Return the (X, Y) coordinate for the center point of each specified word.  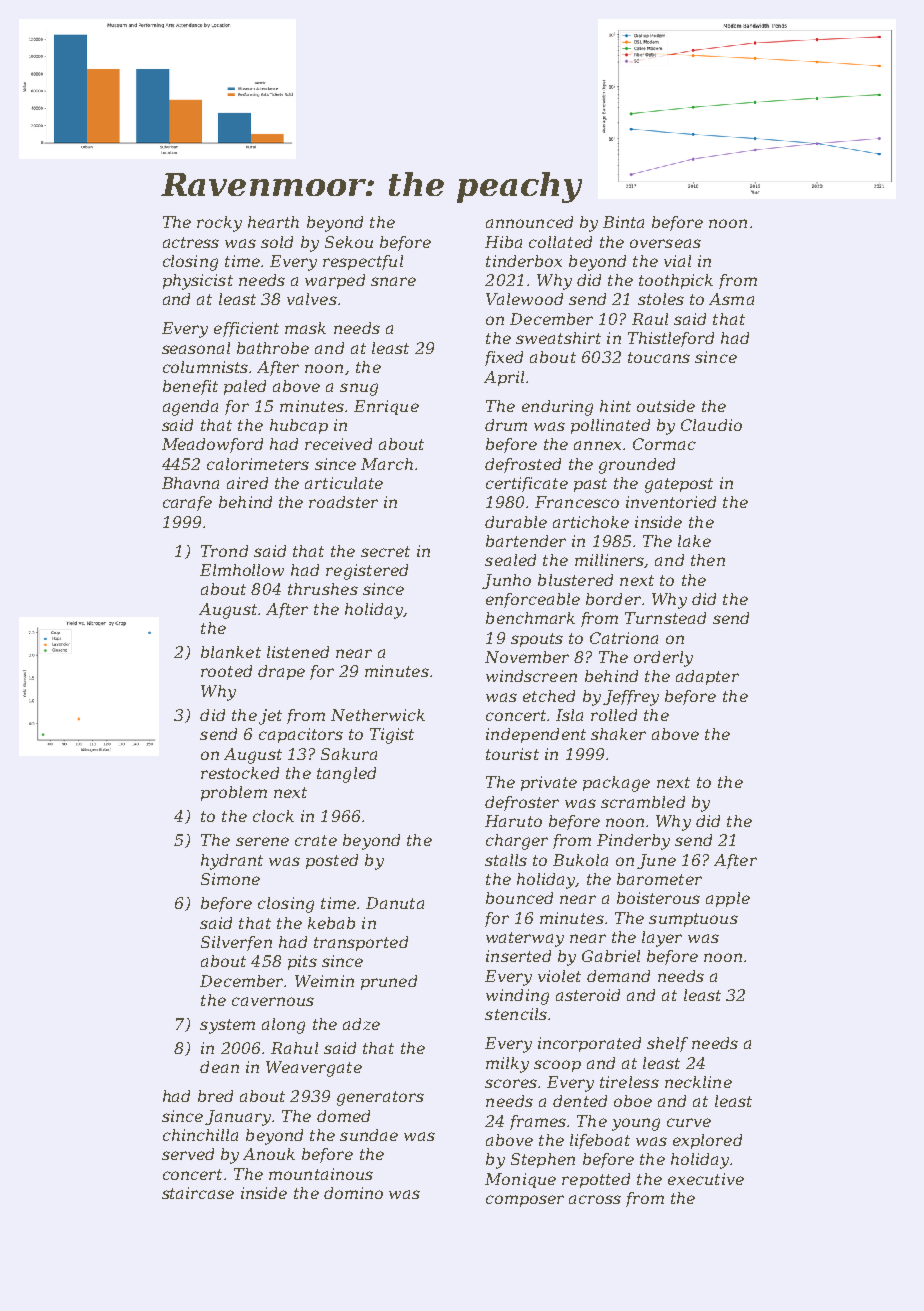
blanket (231, 652)
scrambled (643, 802)
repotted (596, 1180)
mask (305, 328)
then (708, 560)
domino (353, 1193)
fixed (504, 358)
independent (536, 735)
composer (525, 1201)
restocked (240, 773)
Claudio (711, 425)
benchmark (530, 618)
